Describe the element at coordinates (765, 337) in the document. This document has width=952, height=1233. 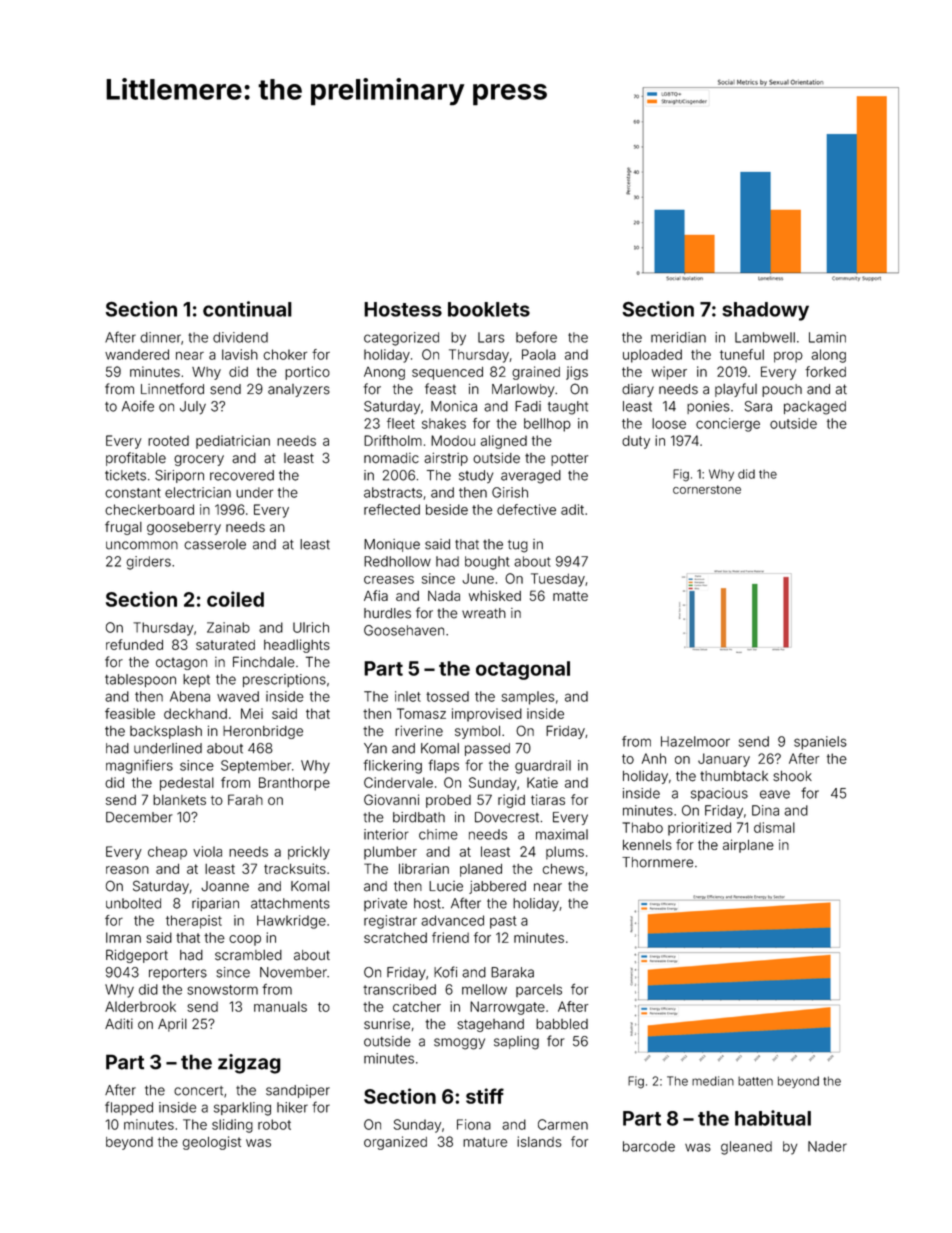
I see `Lambwell` at that location.
